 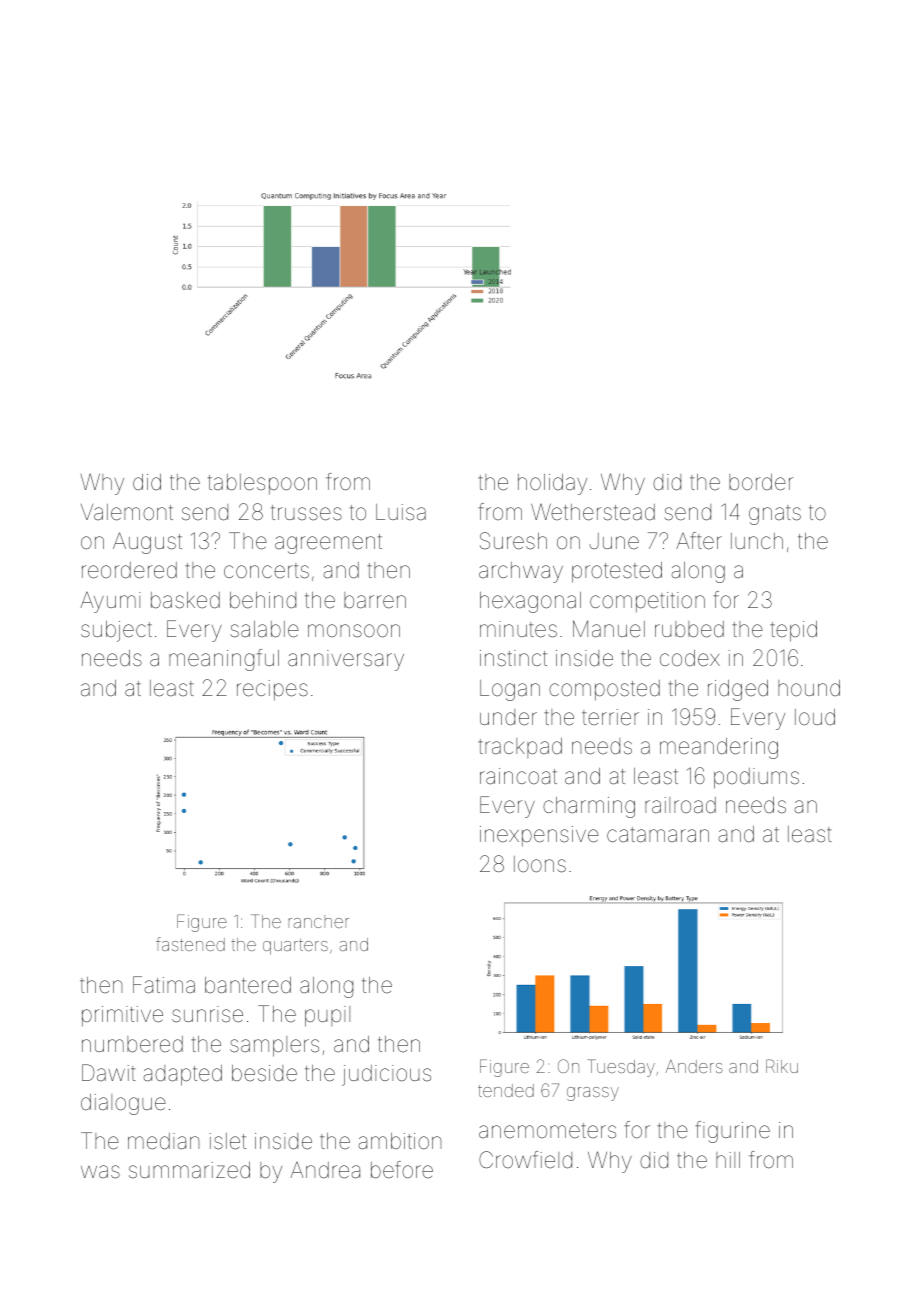 I want to click on holiday, so click(x=552, y=484).
